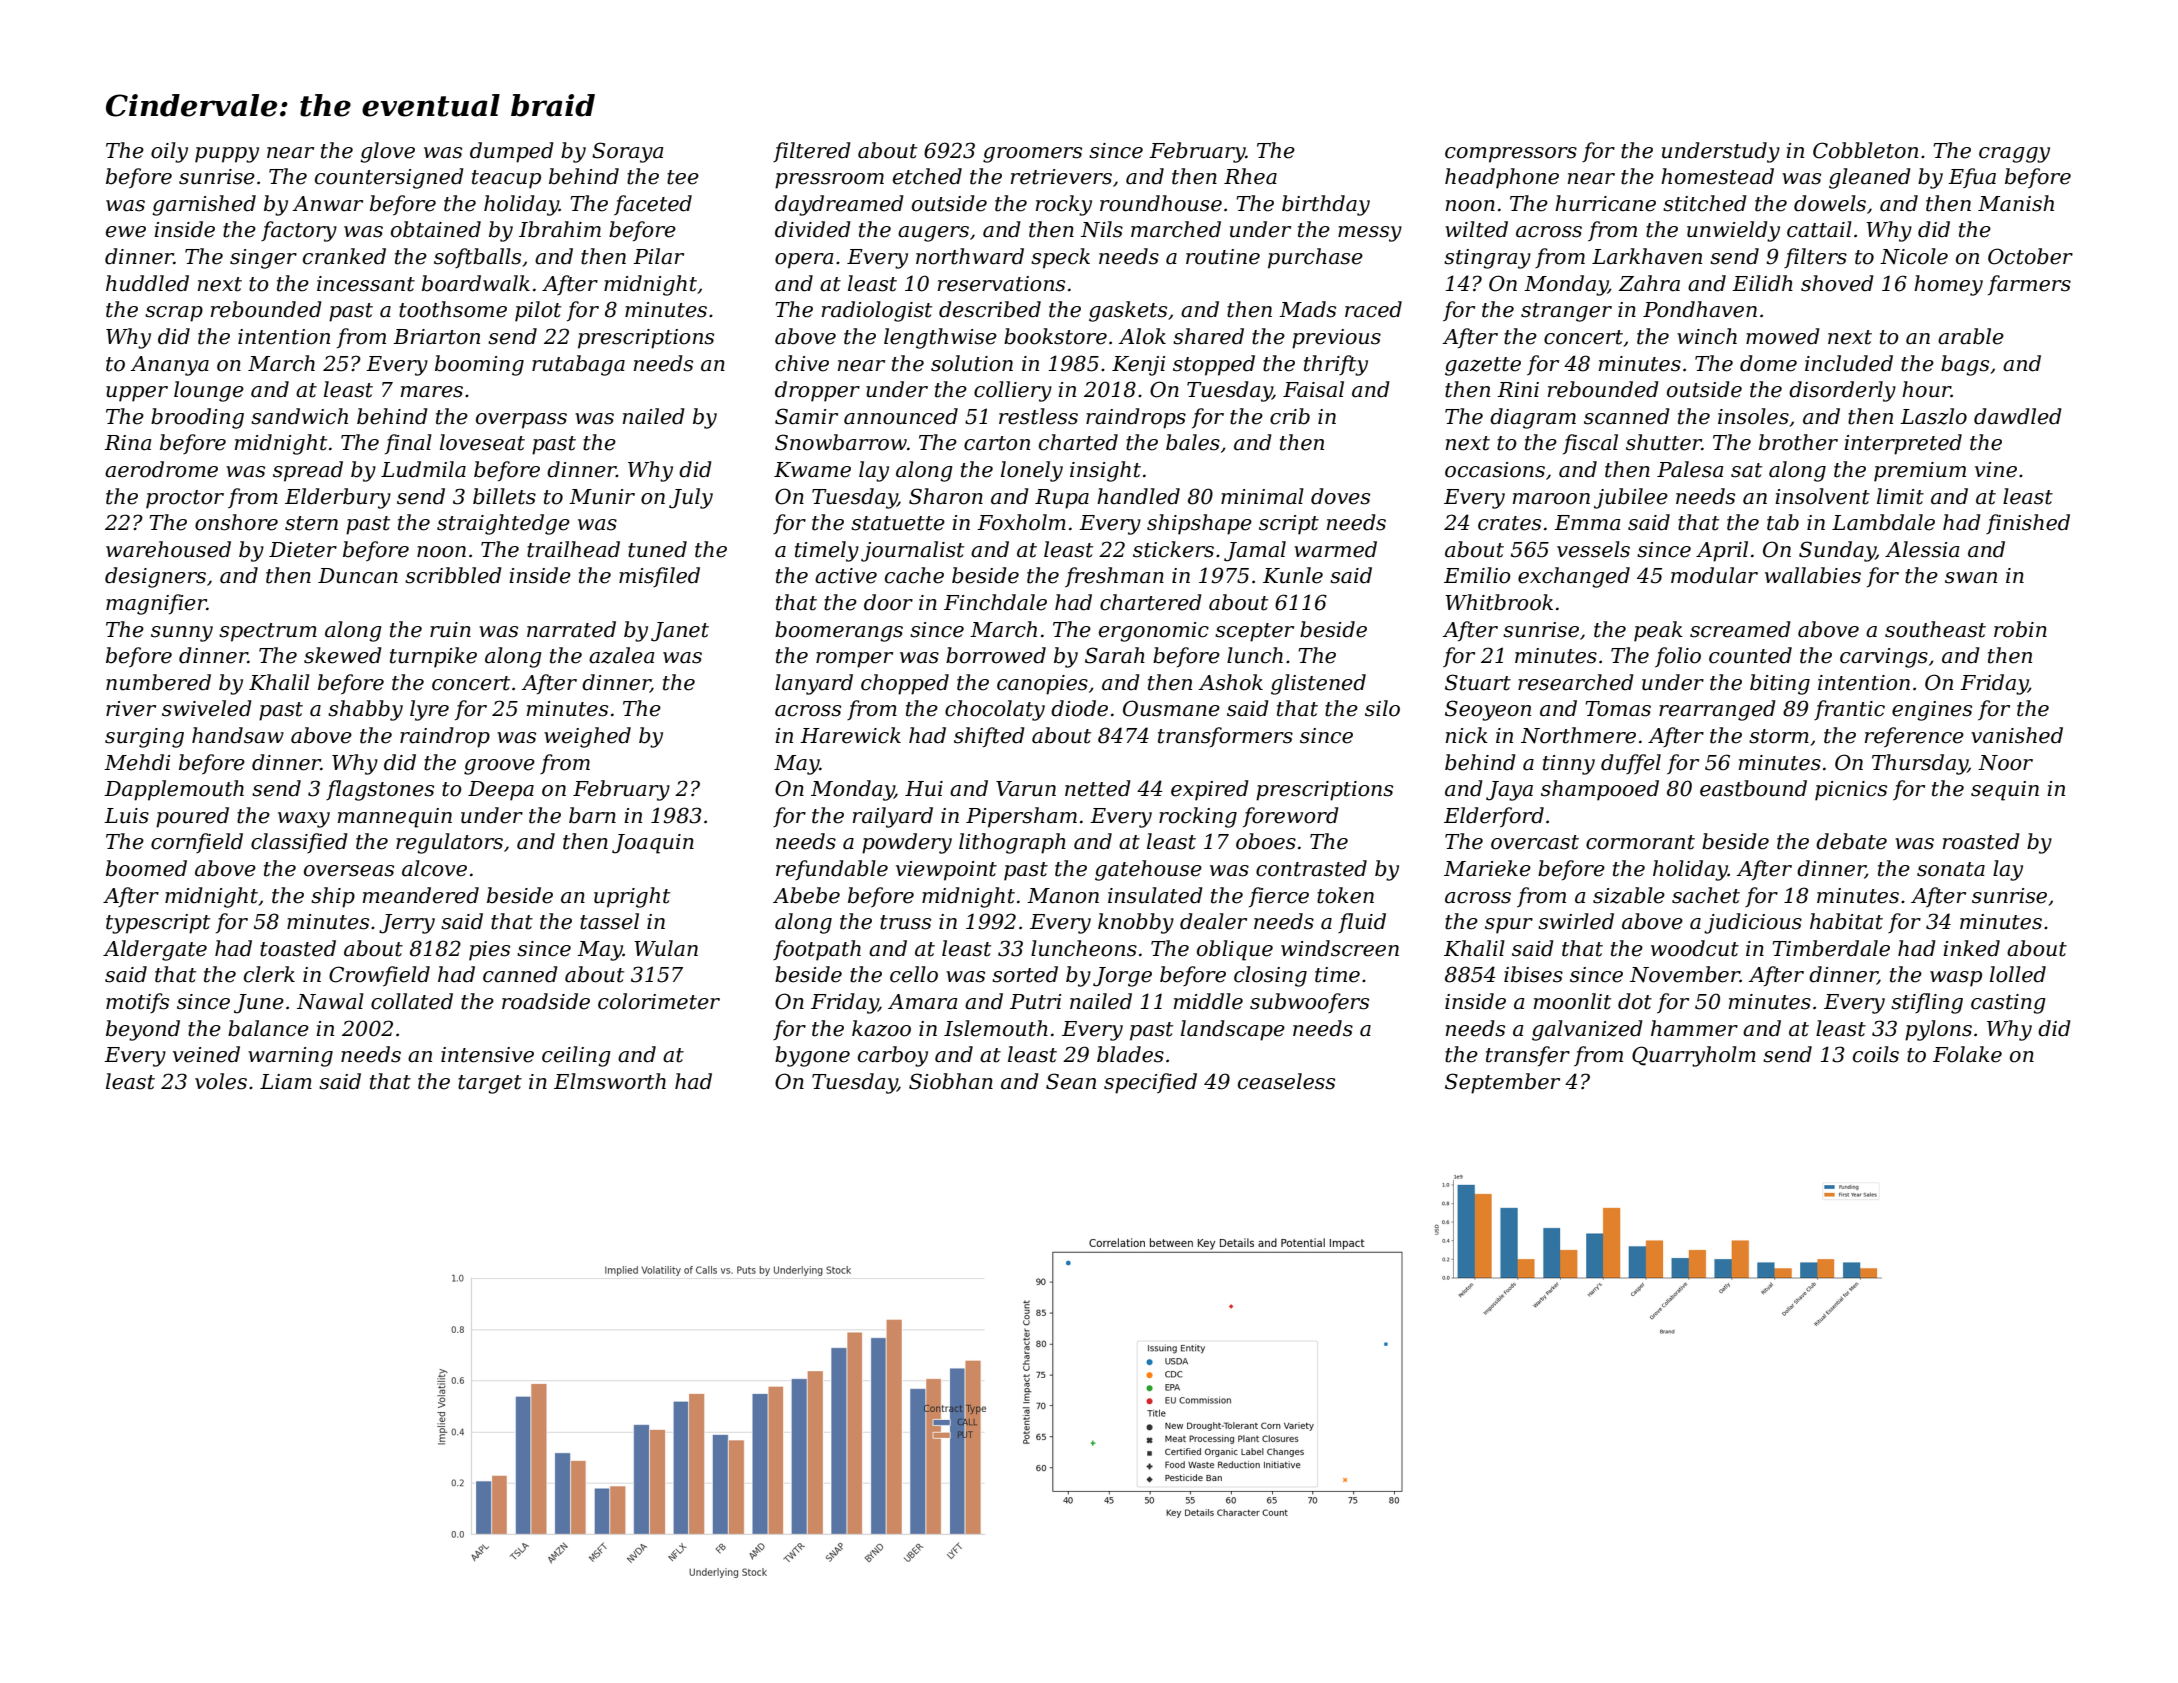  I want to click on swiveled, so click(207, 708).
